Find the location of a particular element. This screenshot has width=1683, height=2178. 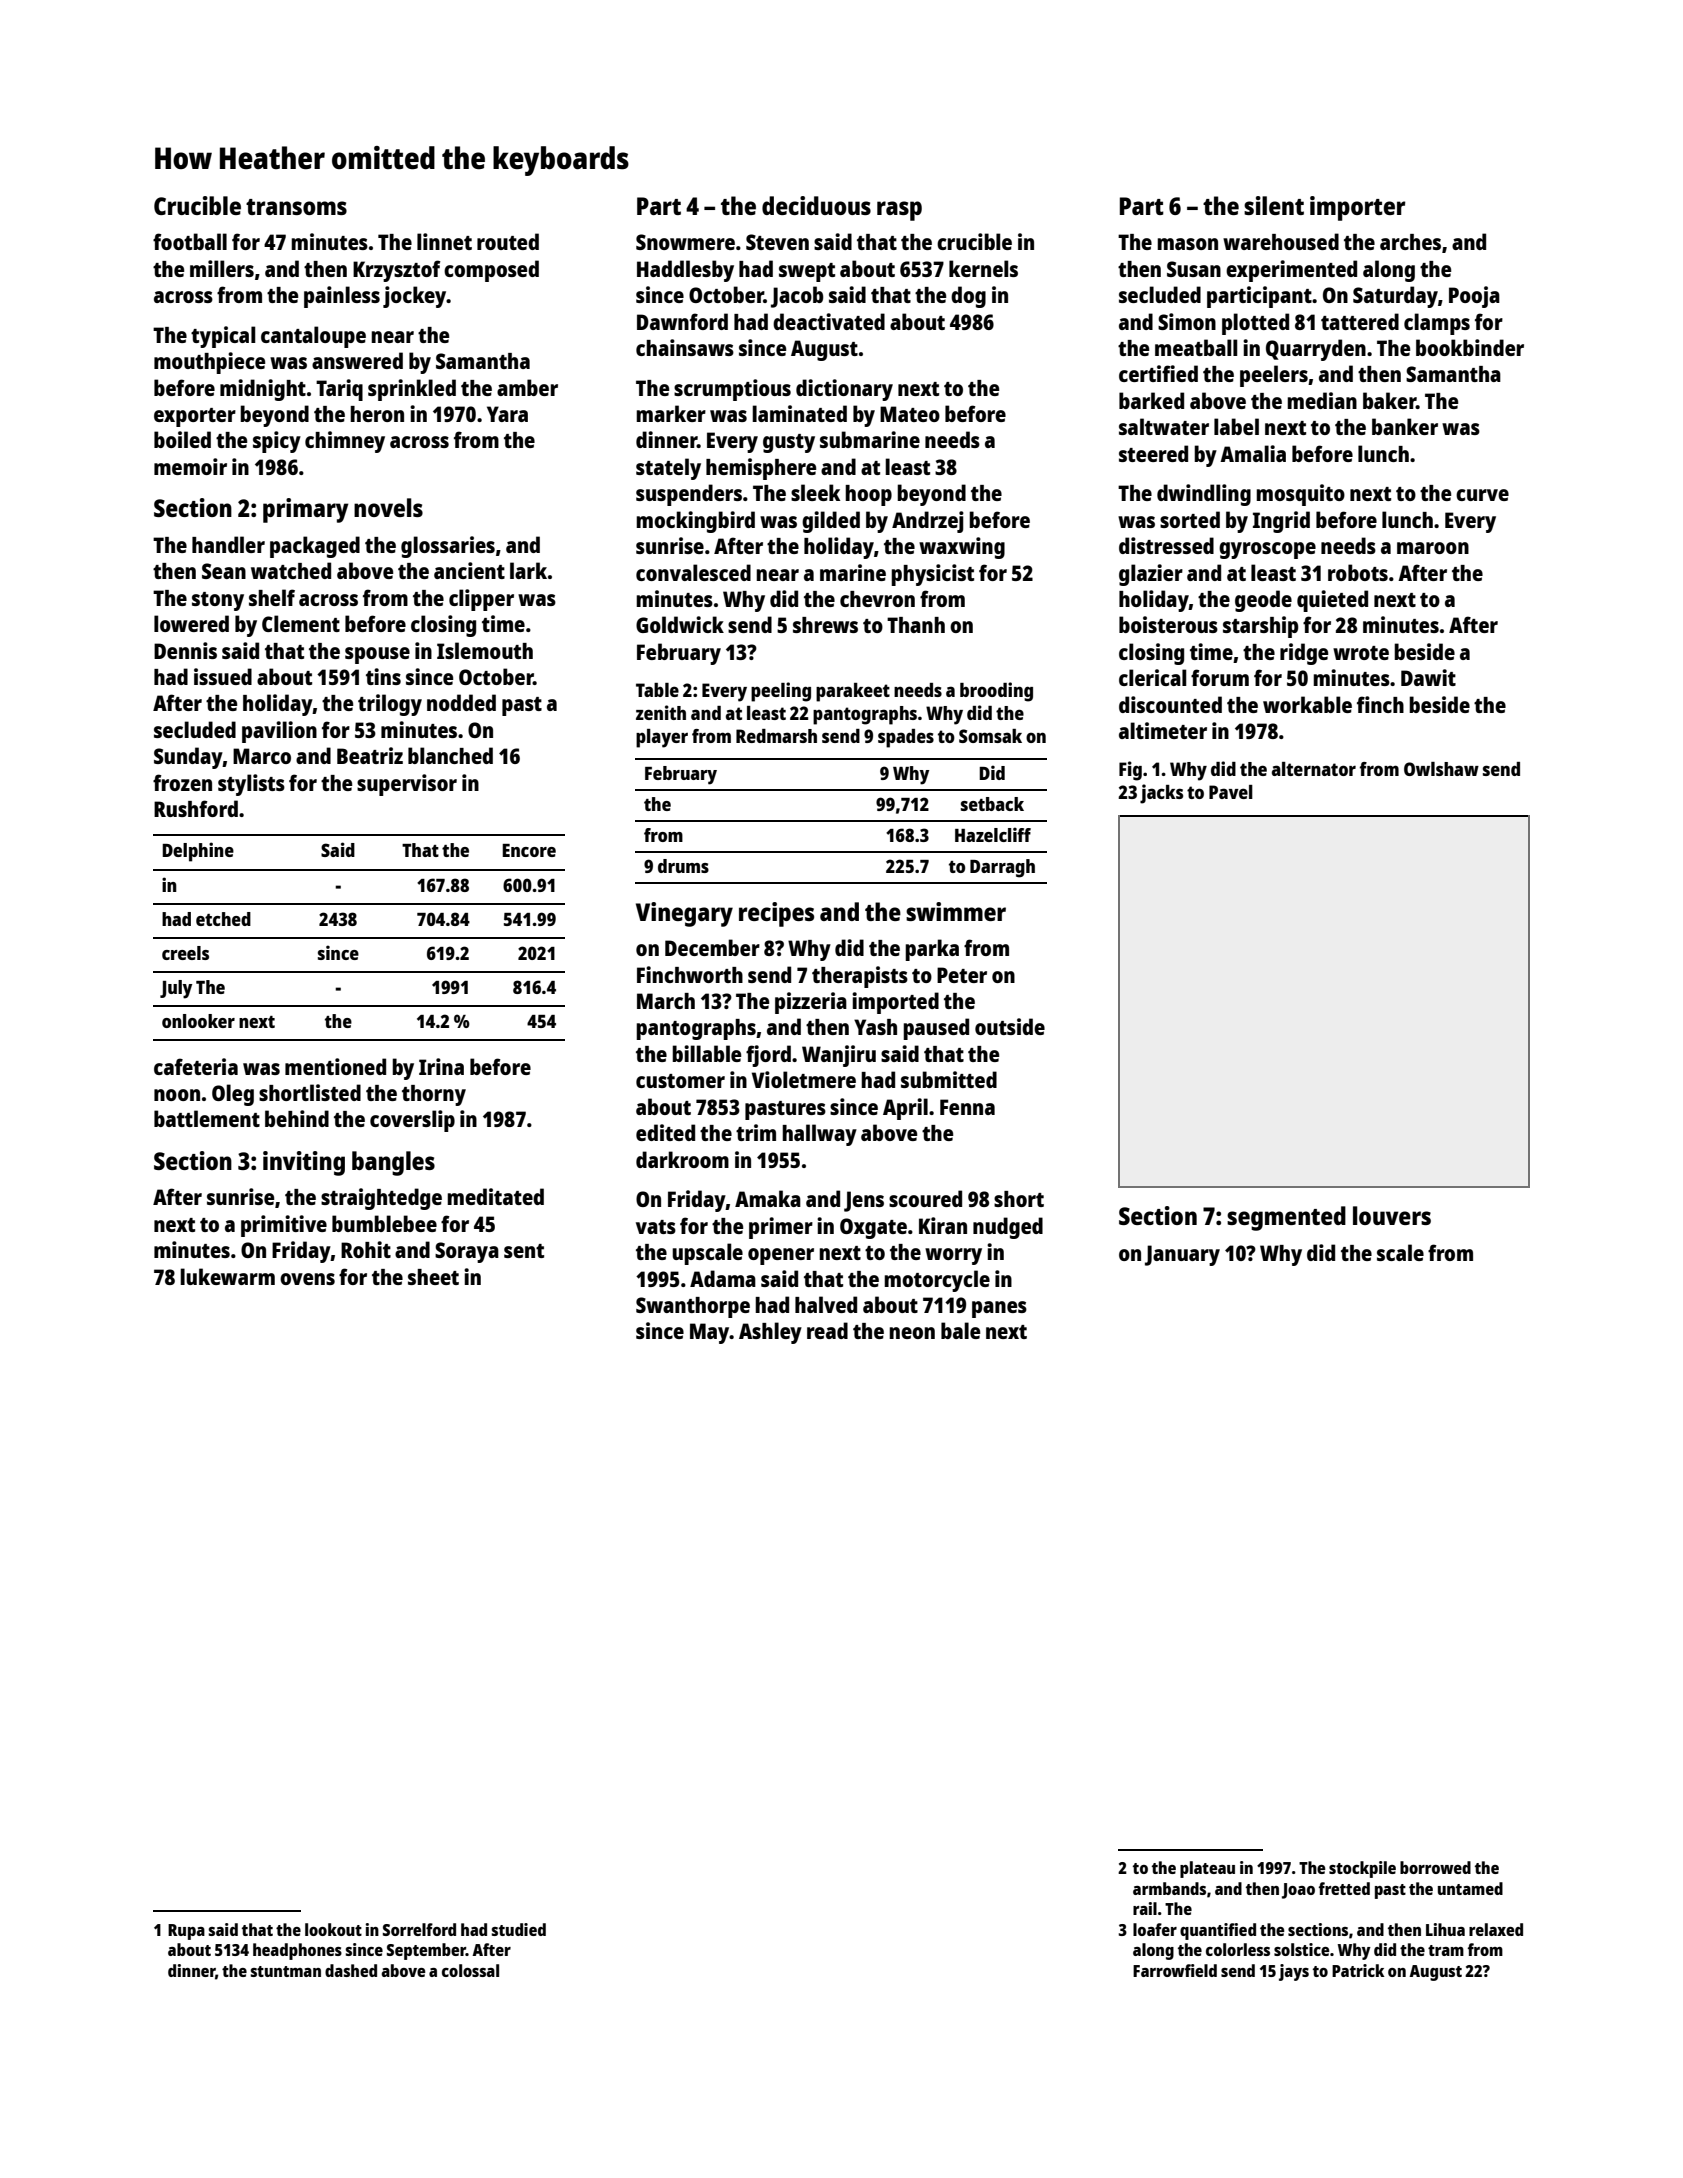

sheet is located at coordinates (433, 1277).
